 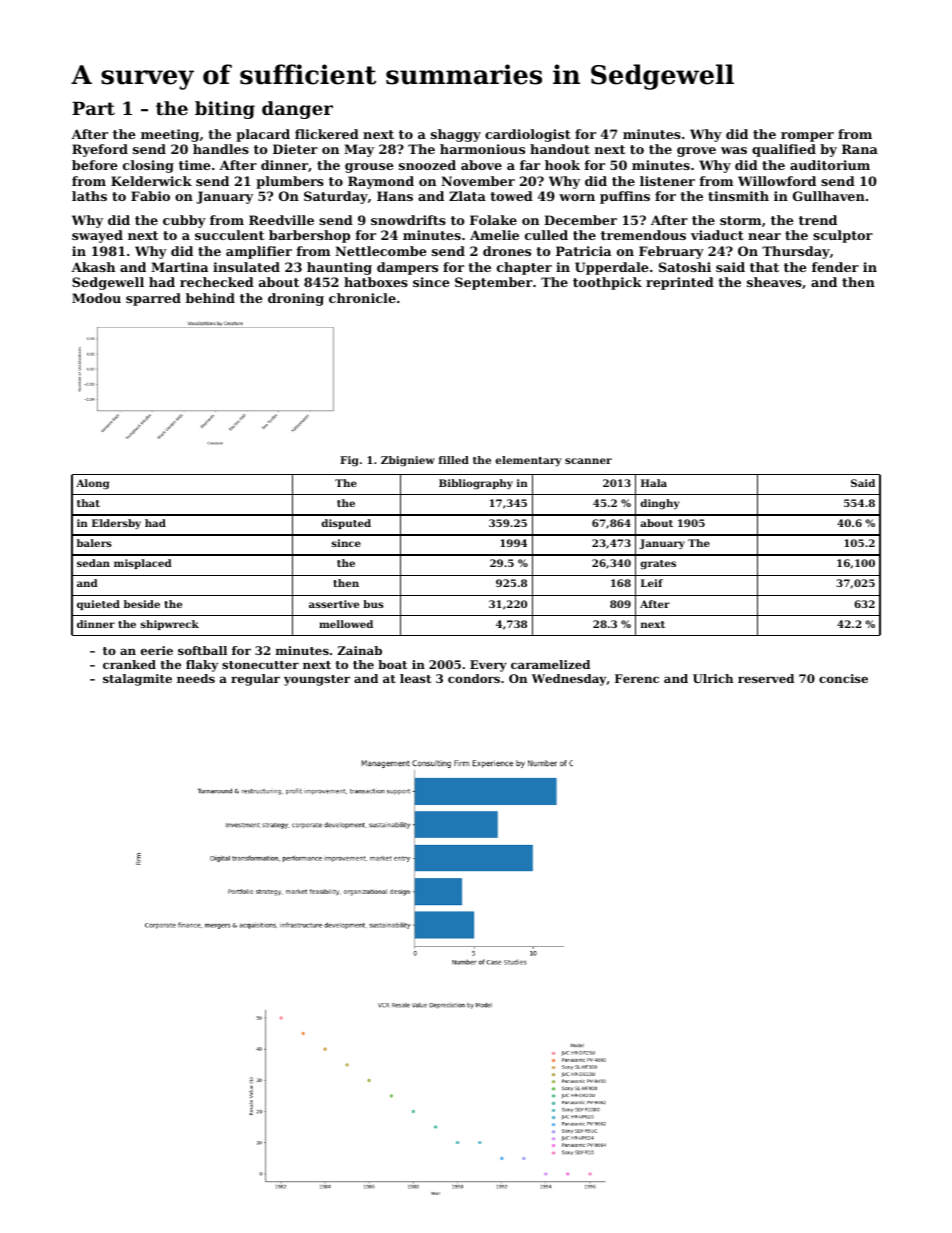 What do you see at coordinates (774, 282) in the screenshot?
I see `sheaves` at bounding box center [774, 282].
